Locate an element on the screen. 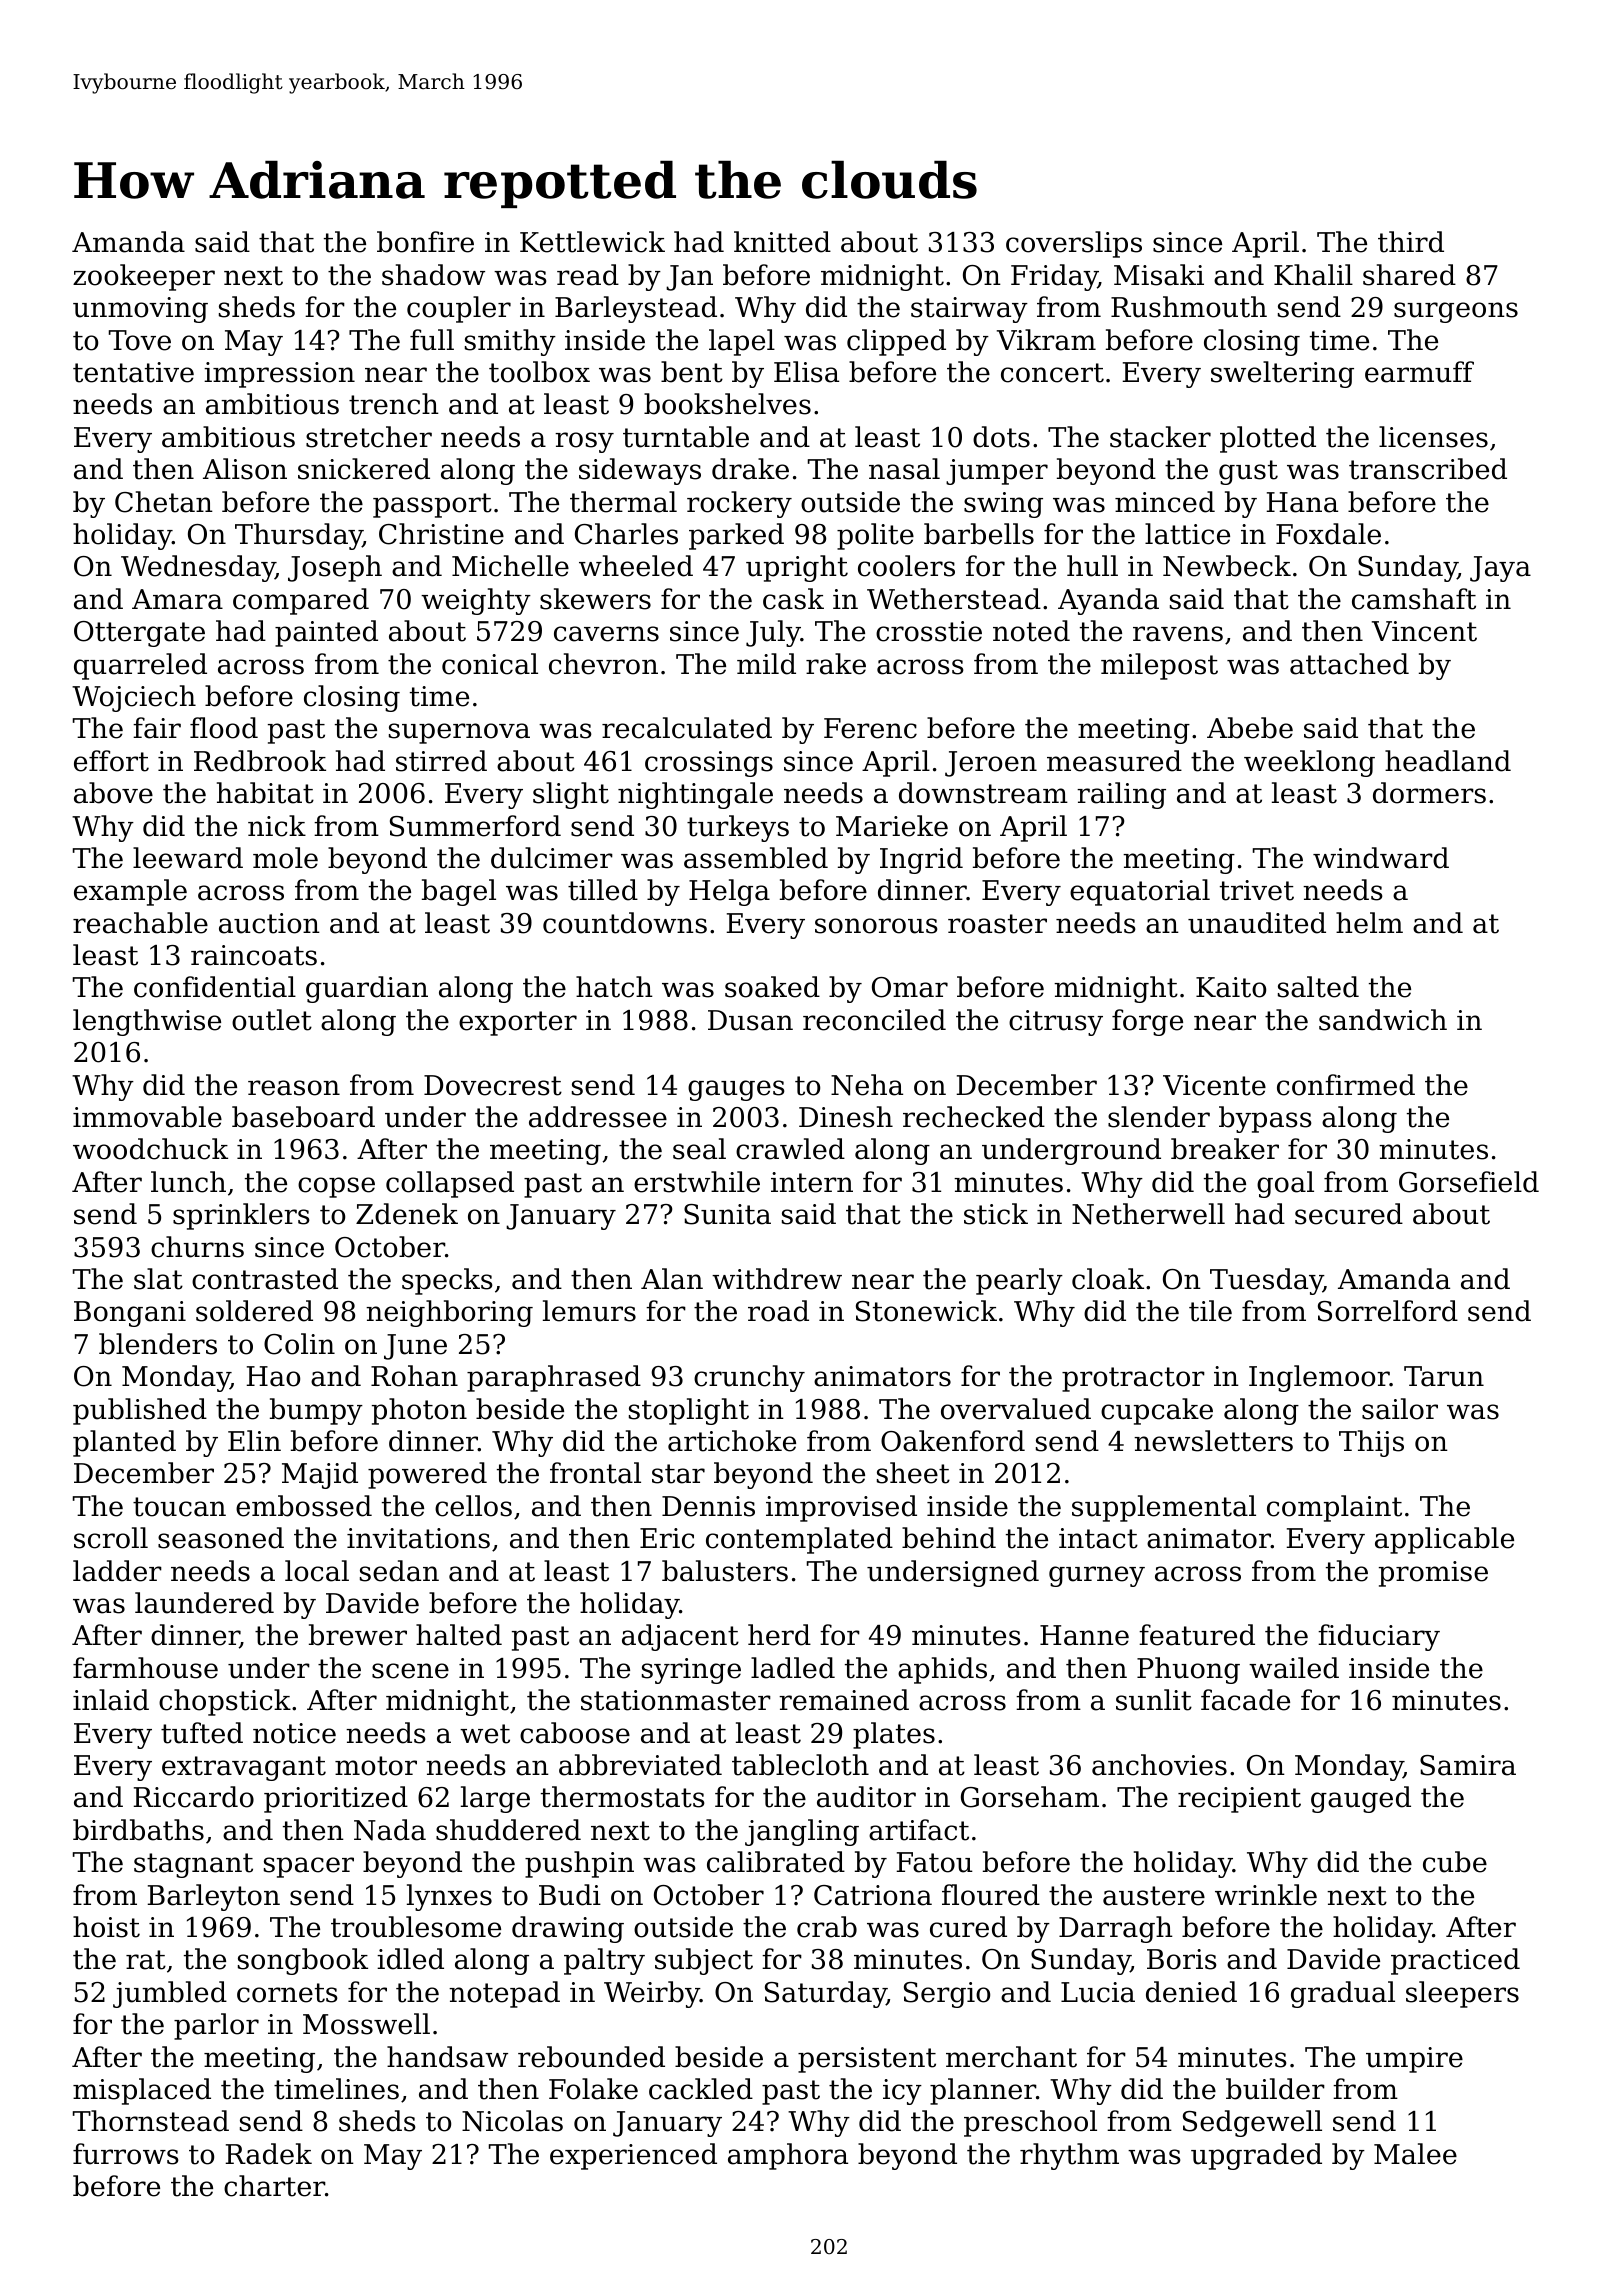 This screenshot has height=2292, width=1620. Alison is located at coordinates (245, 469).
